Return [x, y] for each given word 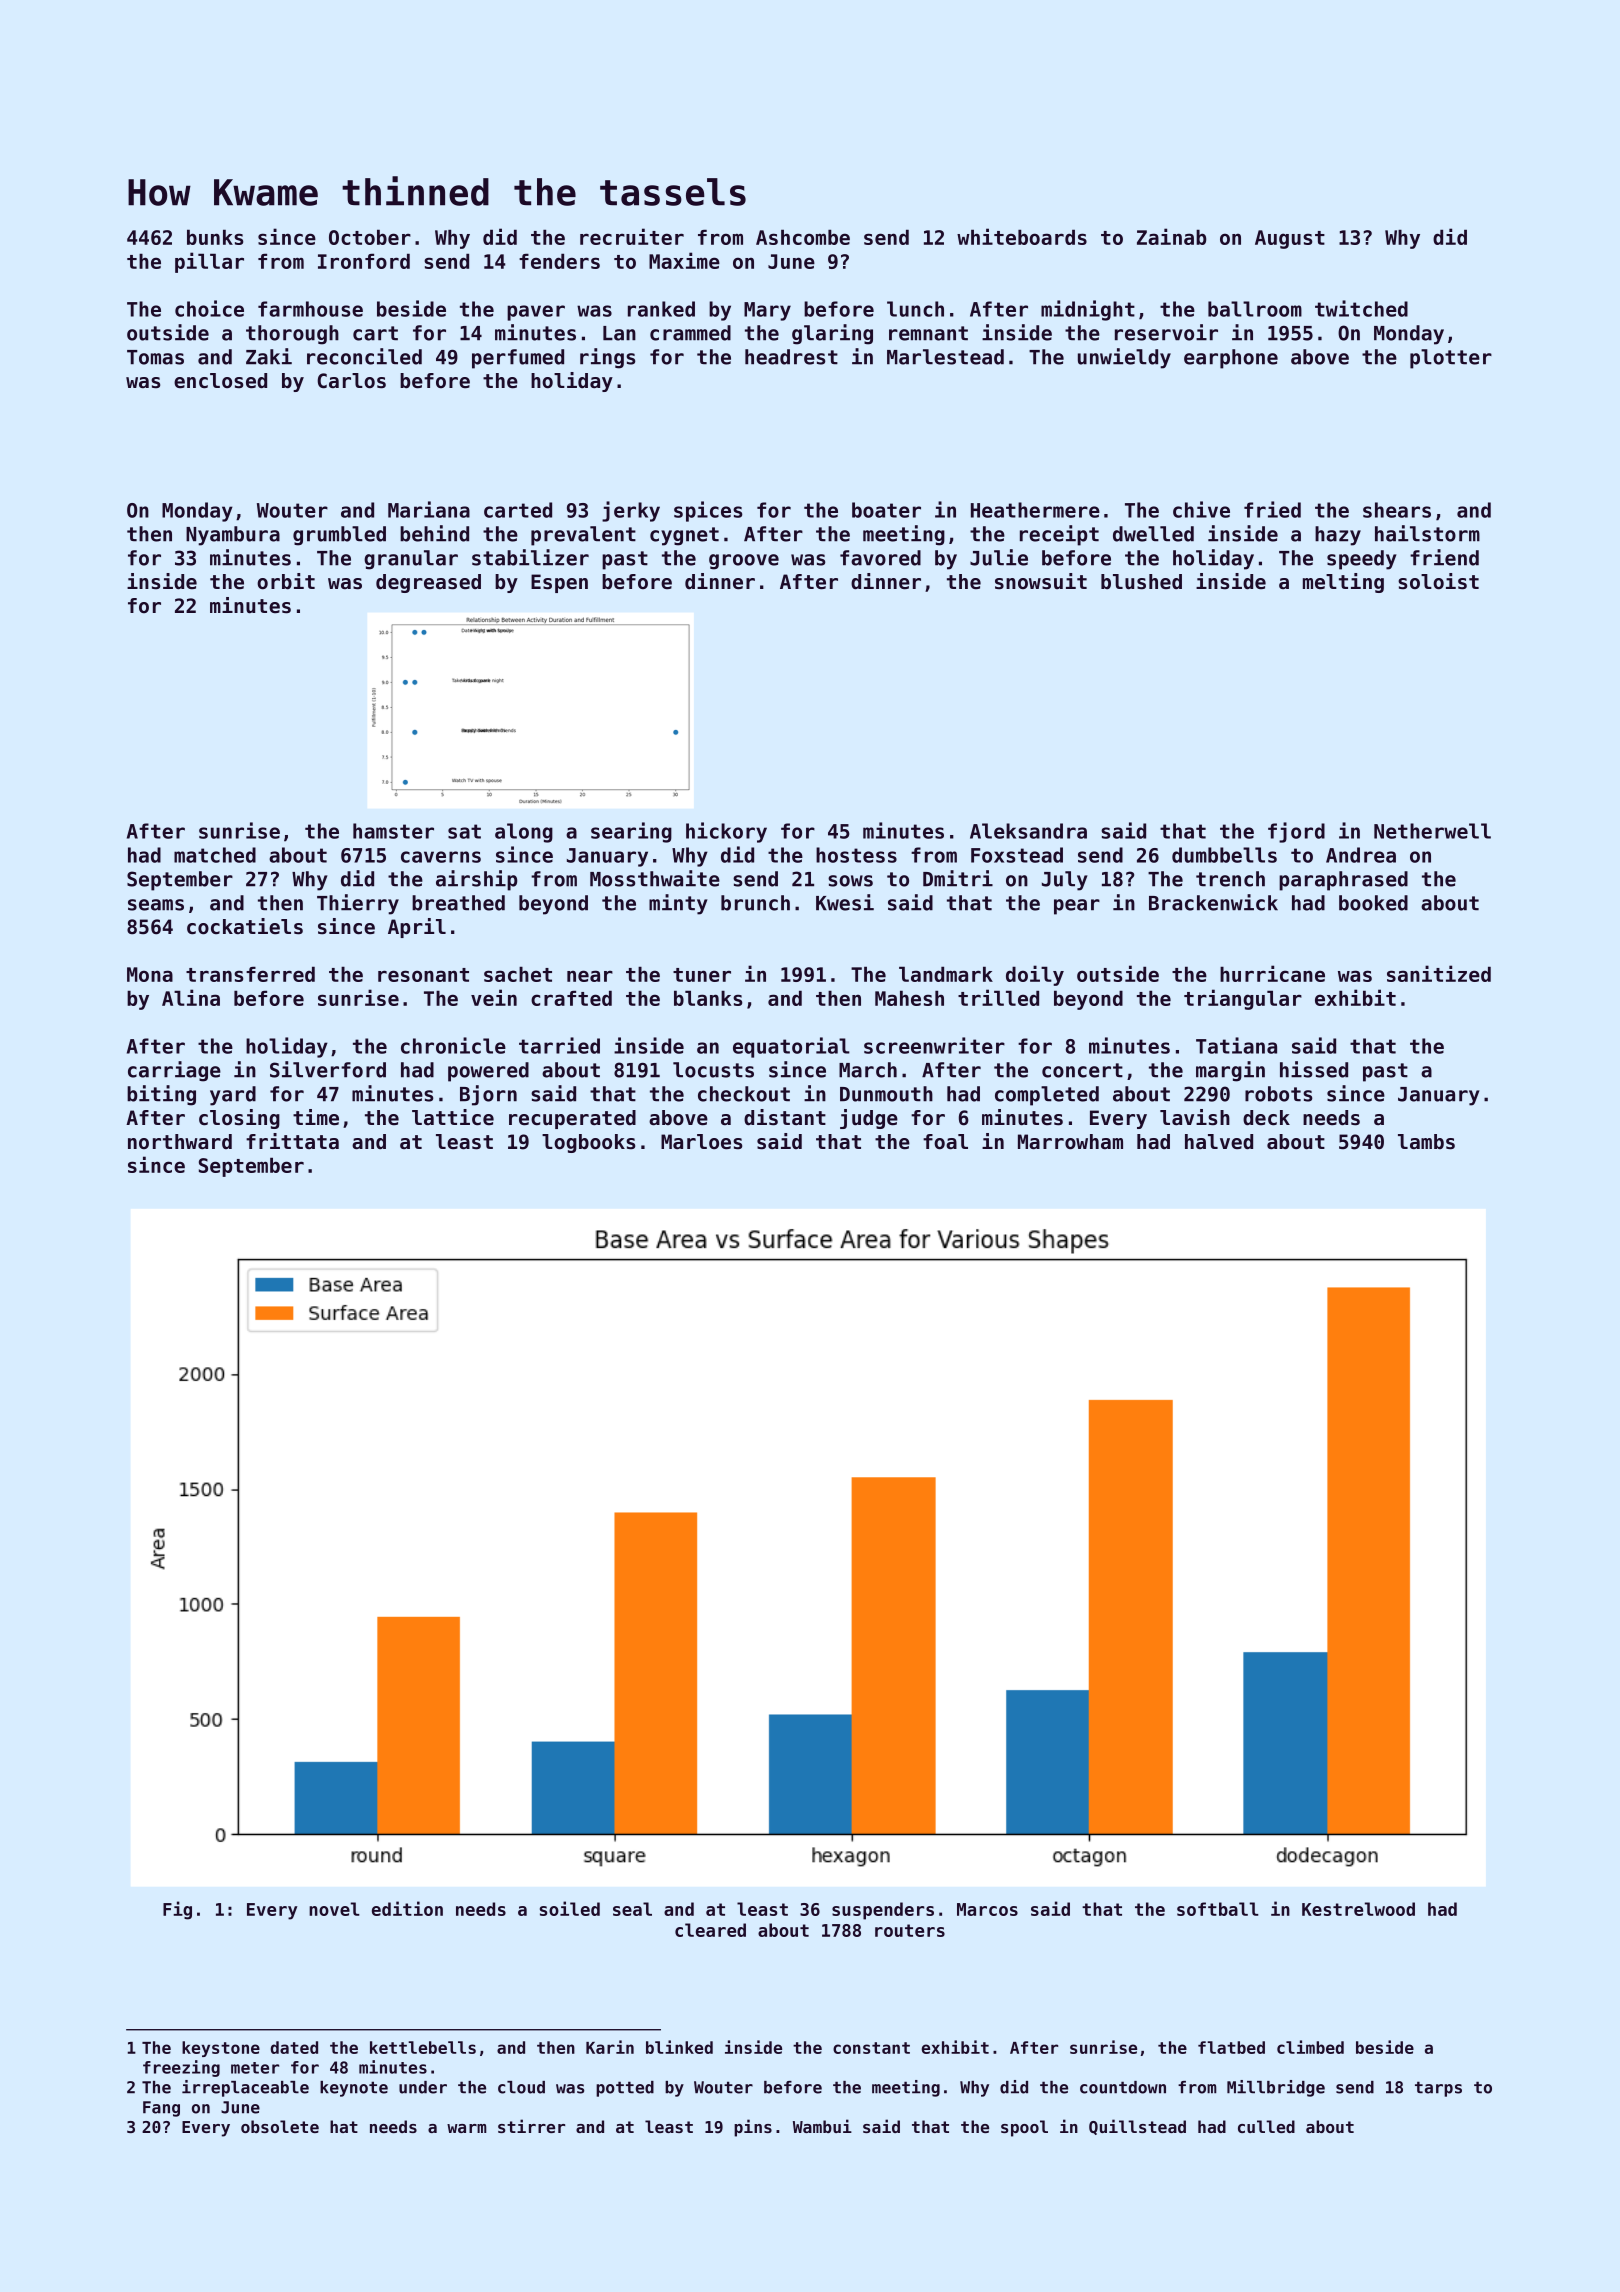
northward [180, 1142]
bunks [215, 237]
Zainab [1172, 236]
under [423, 2087]
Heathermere [1035, 510]
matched [215, 855]
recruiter [632, 236]
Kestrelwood [1358, 1909]
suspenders [883, 1911]
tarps [1438, 2089]
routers [910, 1930]
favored [880, 558]
